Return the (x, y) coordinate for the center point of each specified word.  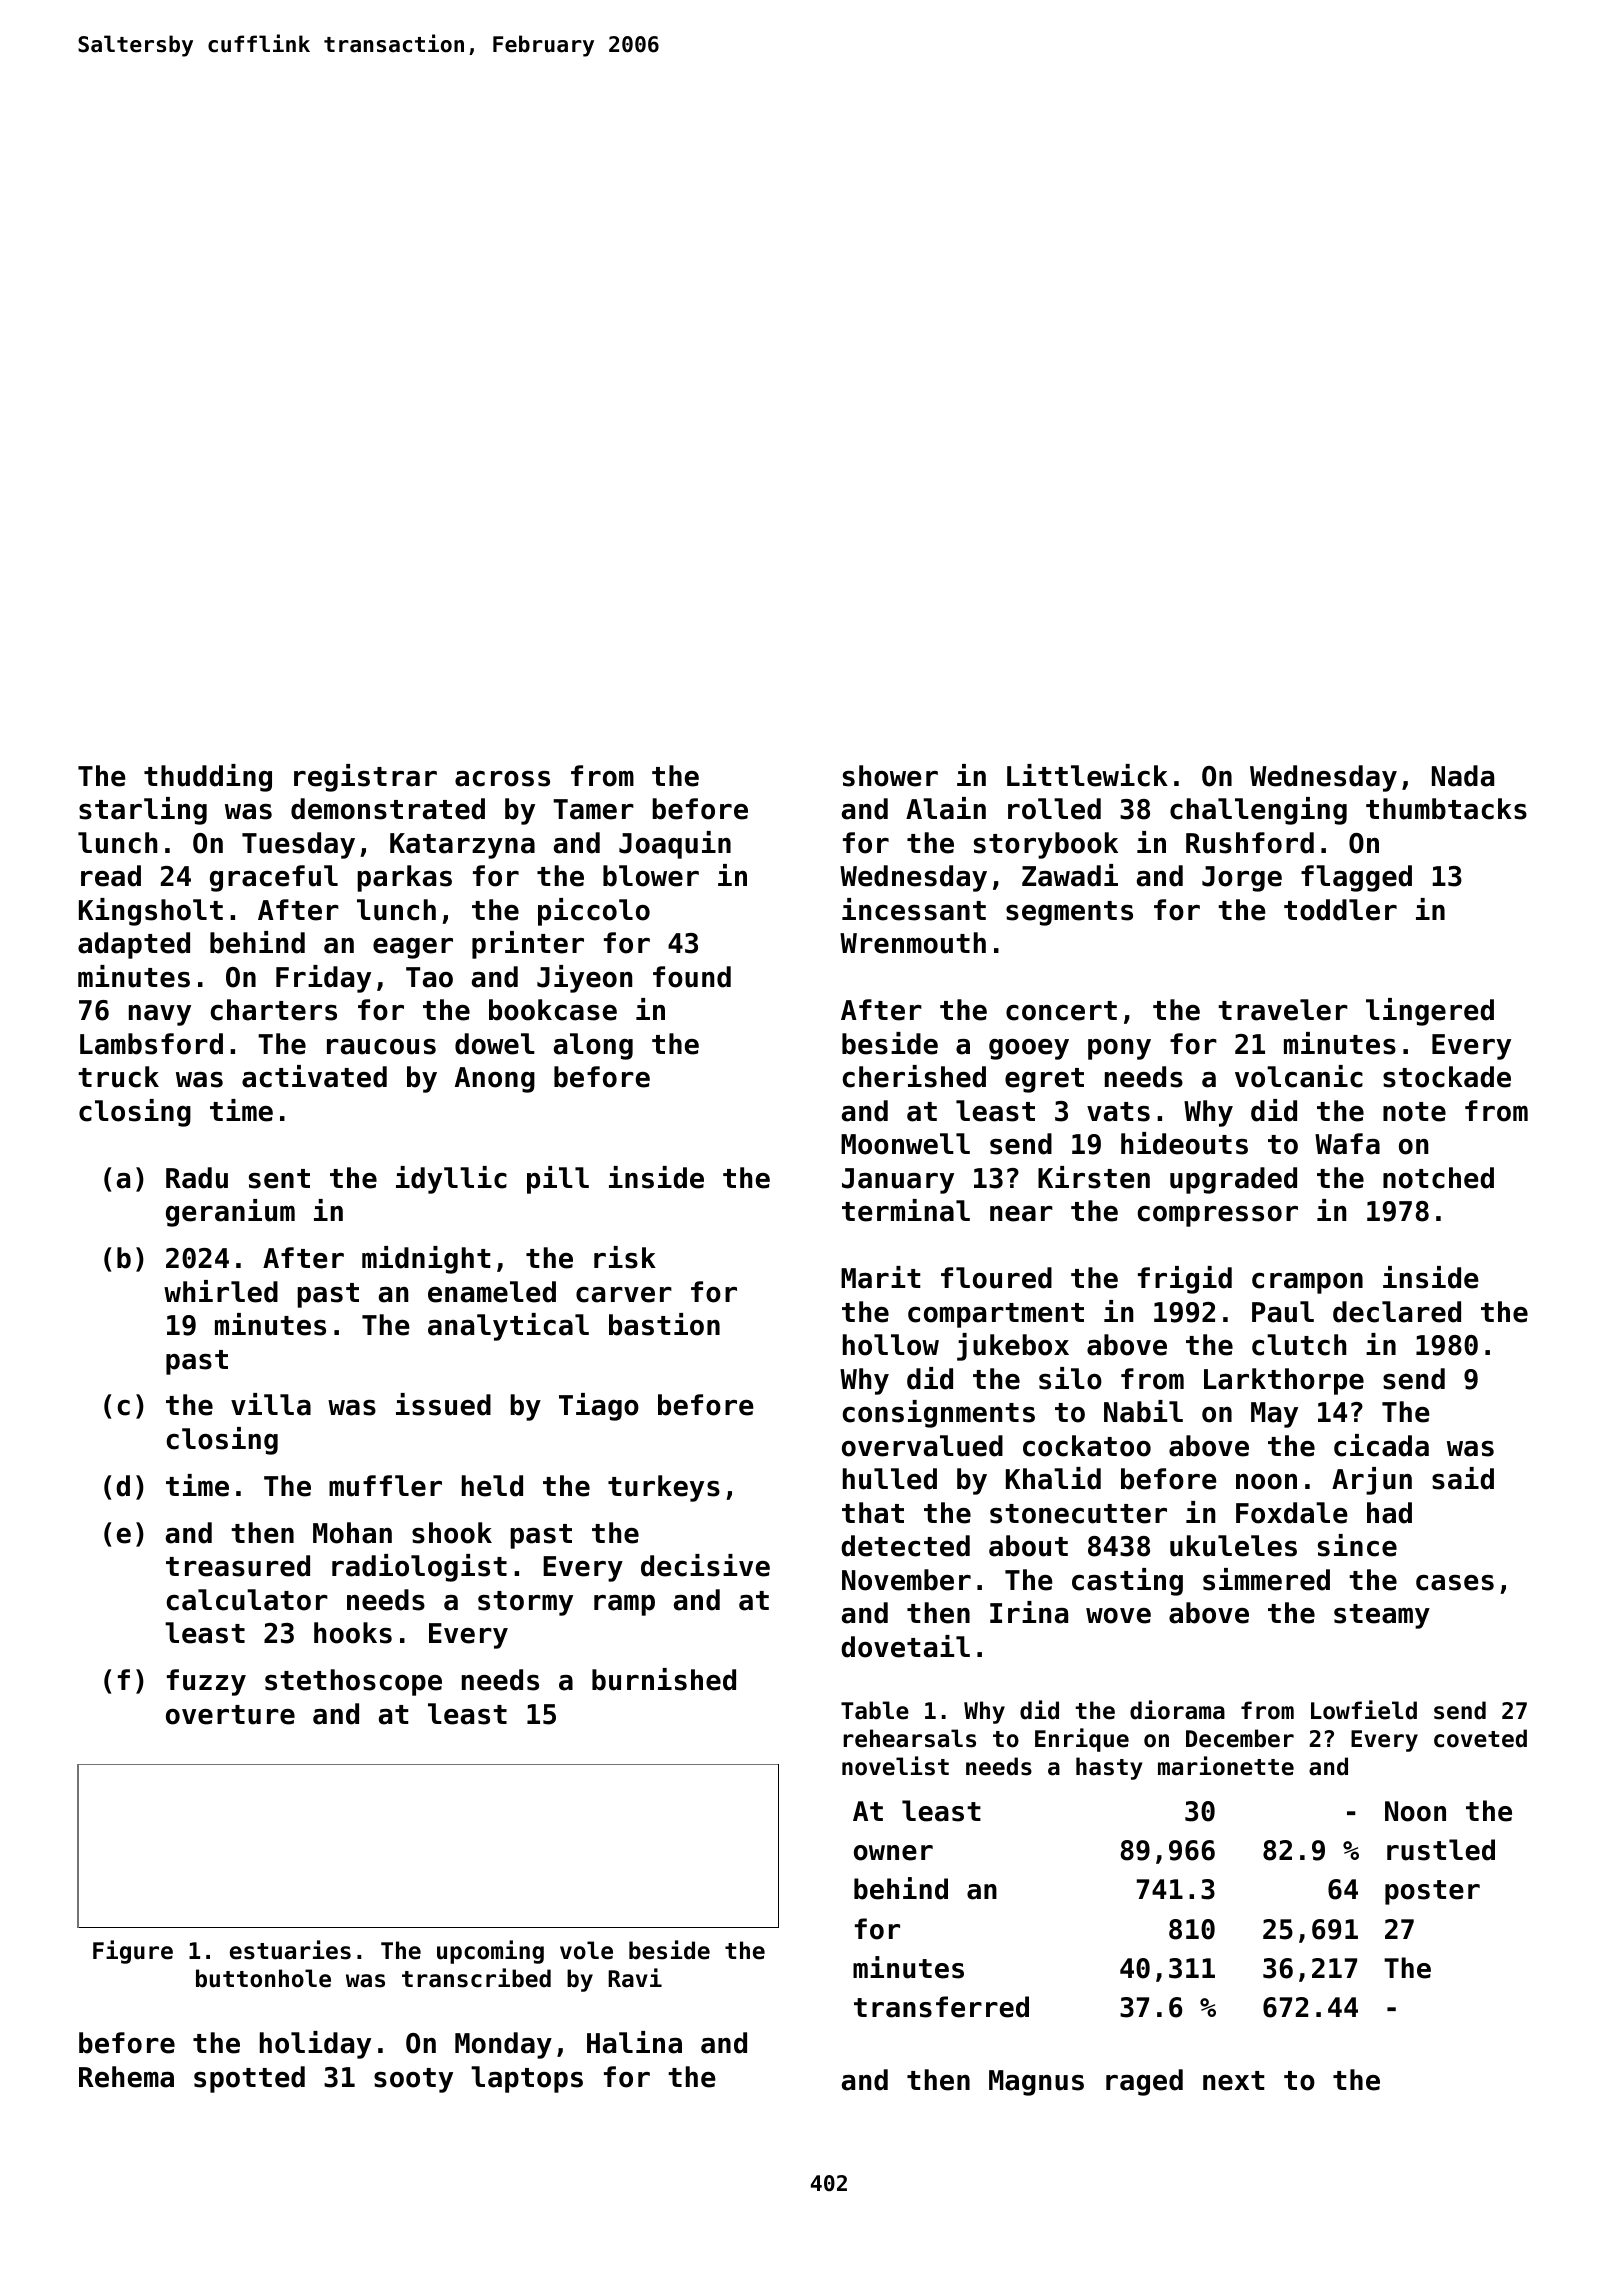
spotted (249, 2079)
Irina (1029, 1612)
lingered (1430, 1012)
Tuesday (298, 845)
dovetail (905, 1646)
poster (1432, 1892)
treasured (238, 1566)
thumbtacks (1446, 809)
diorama (1177, 1710)
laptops (527, 2079)
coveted (1480, 1738)
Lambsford (151, 1044)
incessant (914, 909)
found (692, 977)
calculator (247, 1600)
